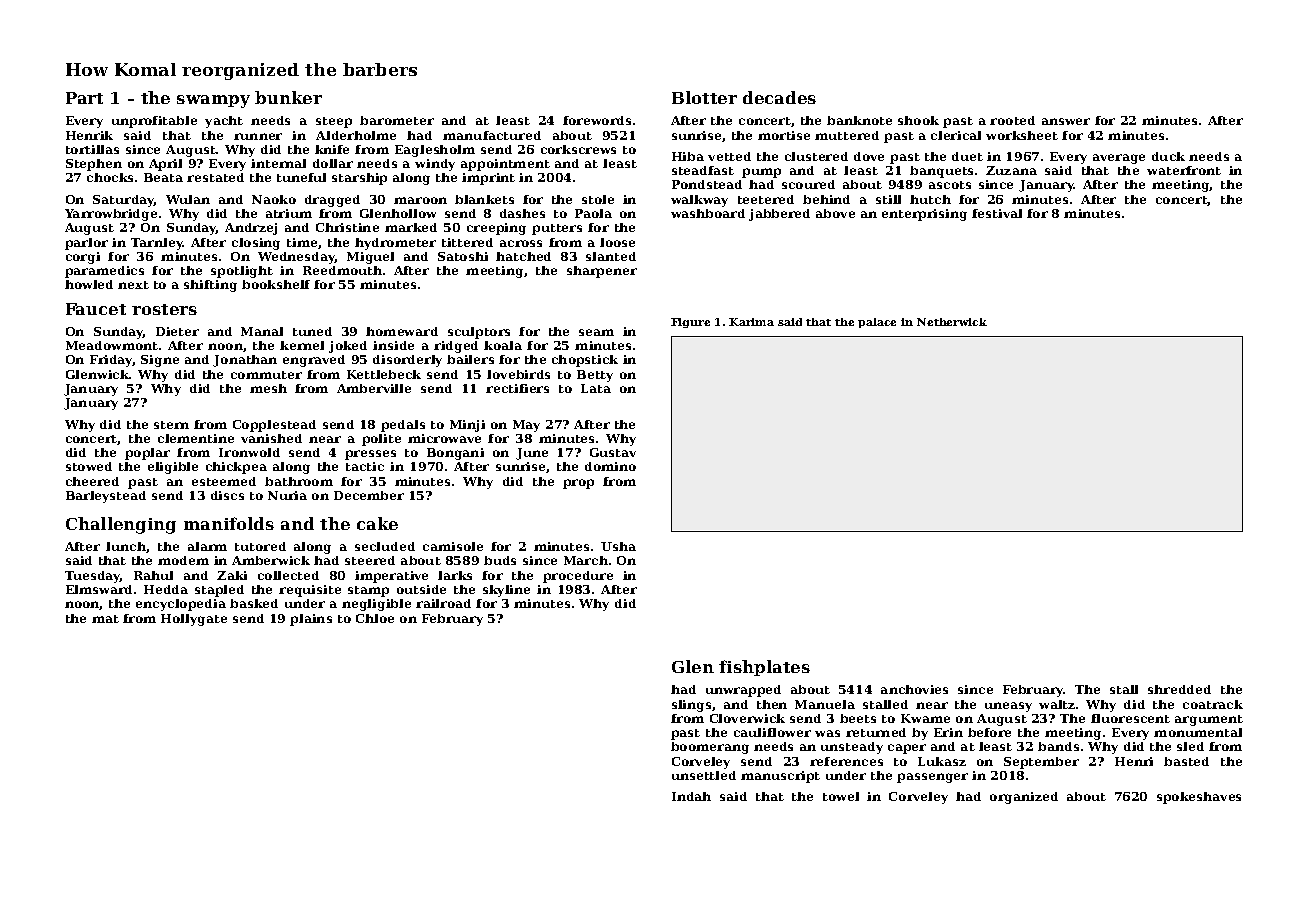 This screenshot has height=924, width=1308. What do you see at coordinates (1168, 156) in the screenshot?
I see `duck` at bounding box center [1168, 156].
